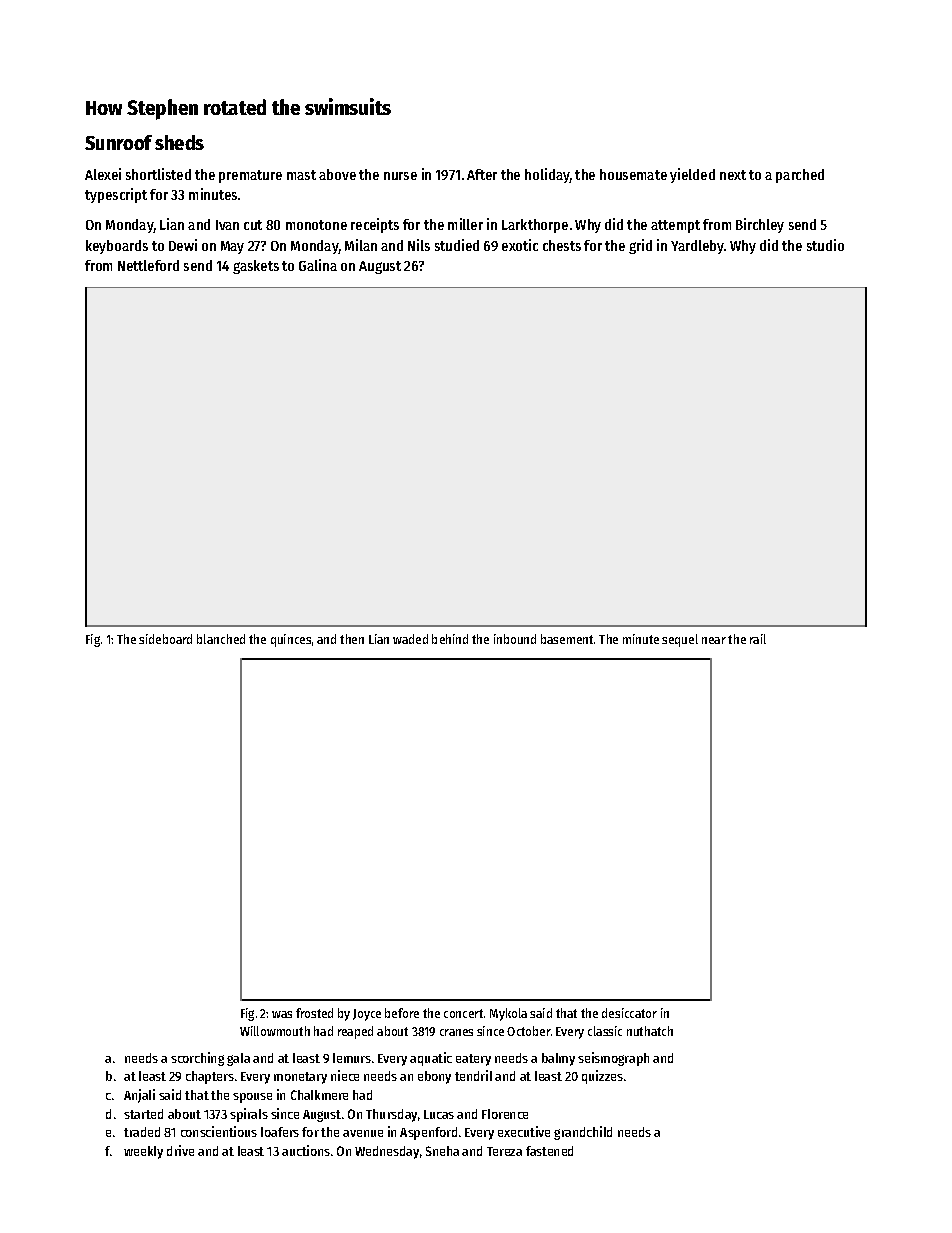 The image size is (952, 1233). I want to click on sideboard, so click(165, 639).
